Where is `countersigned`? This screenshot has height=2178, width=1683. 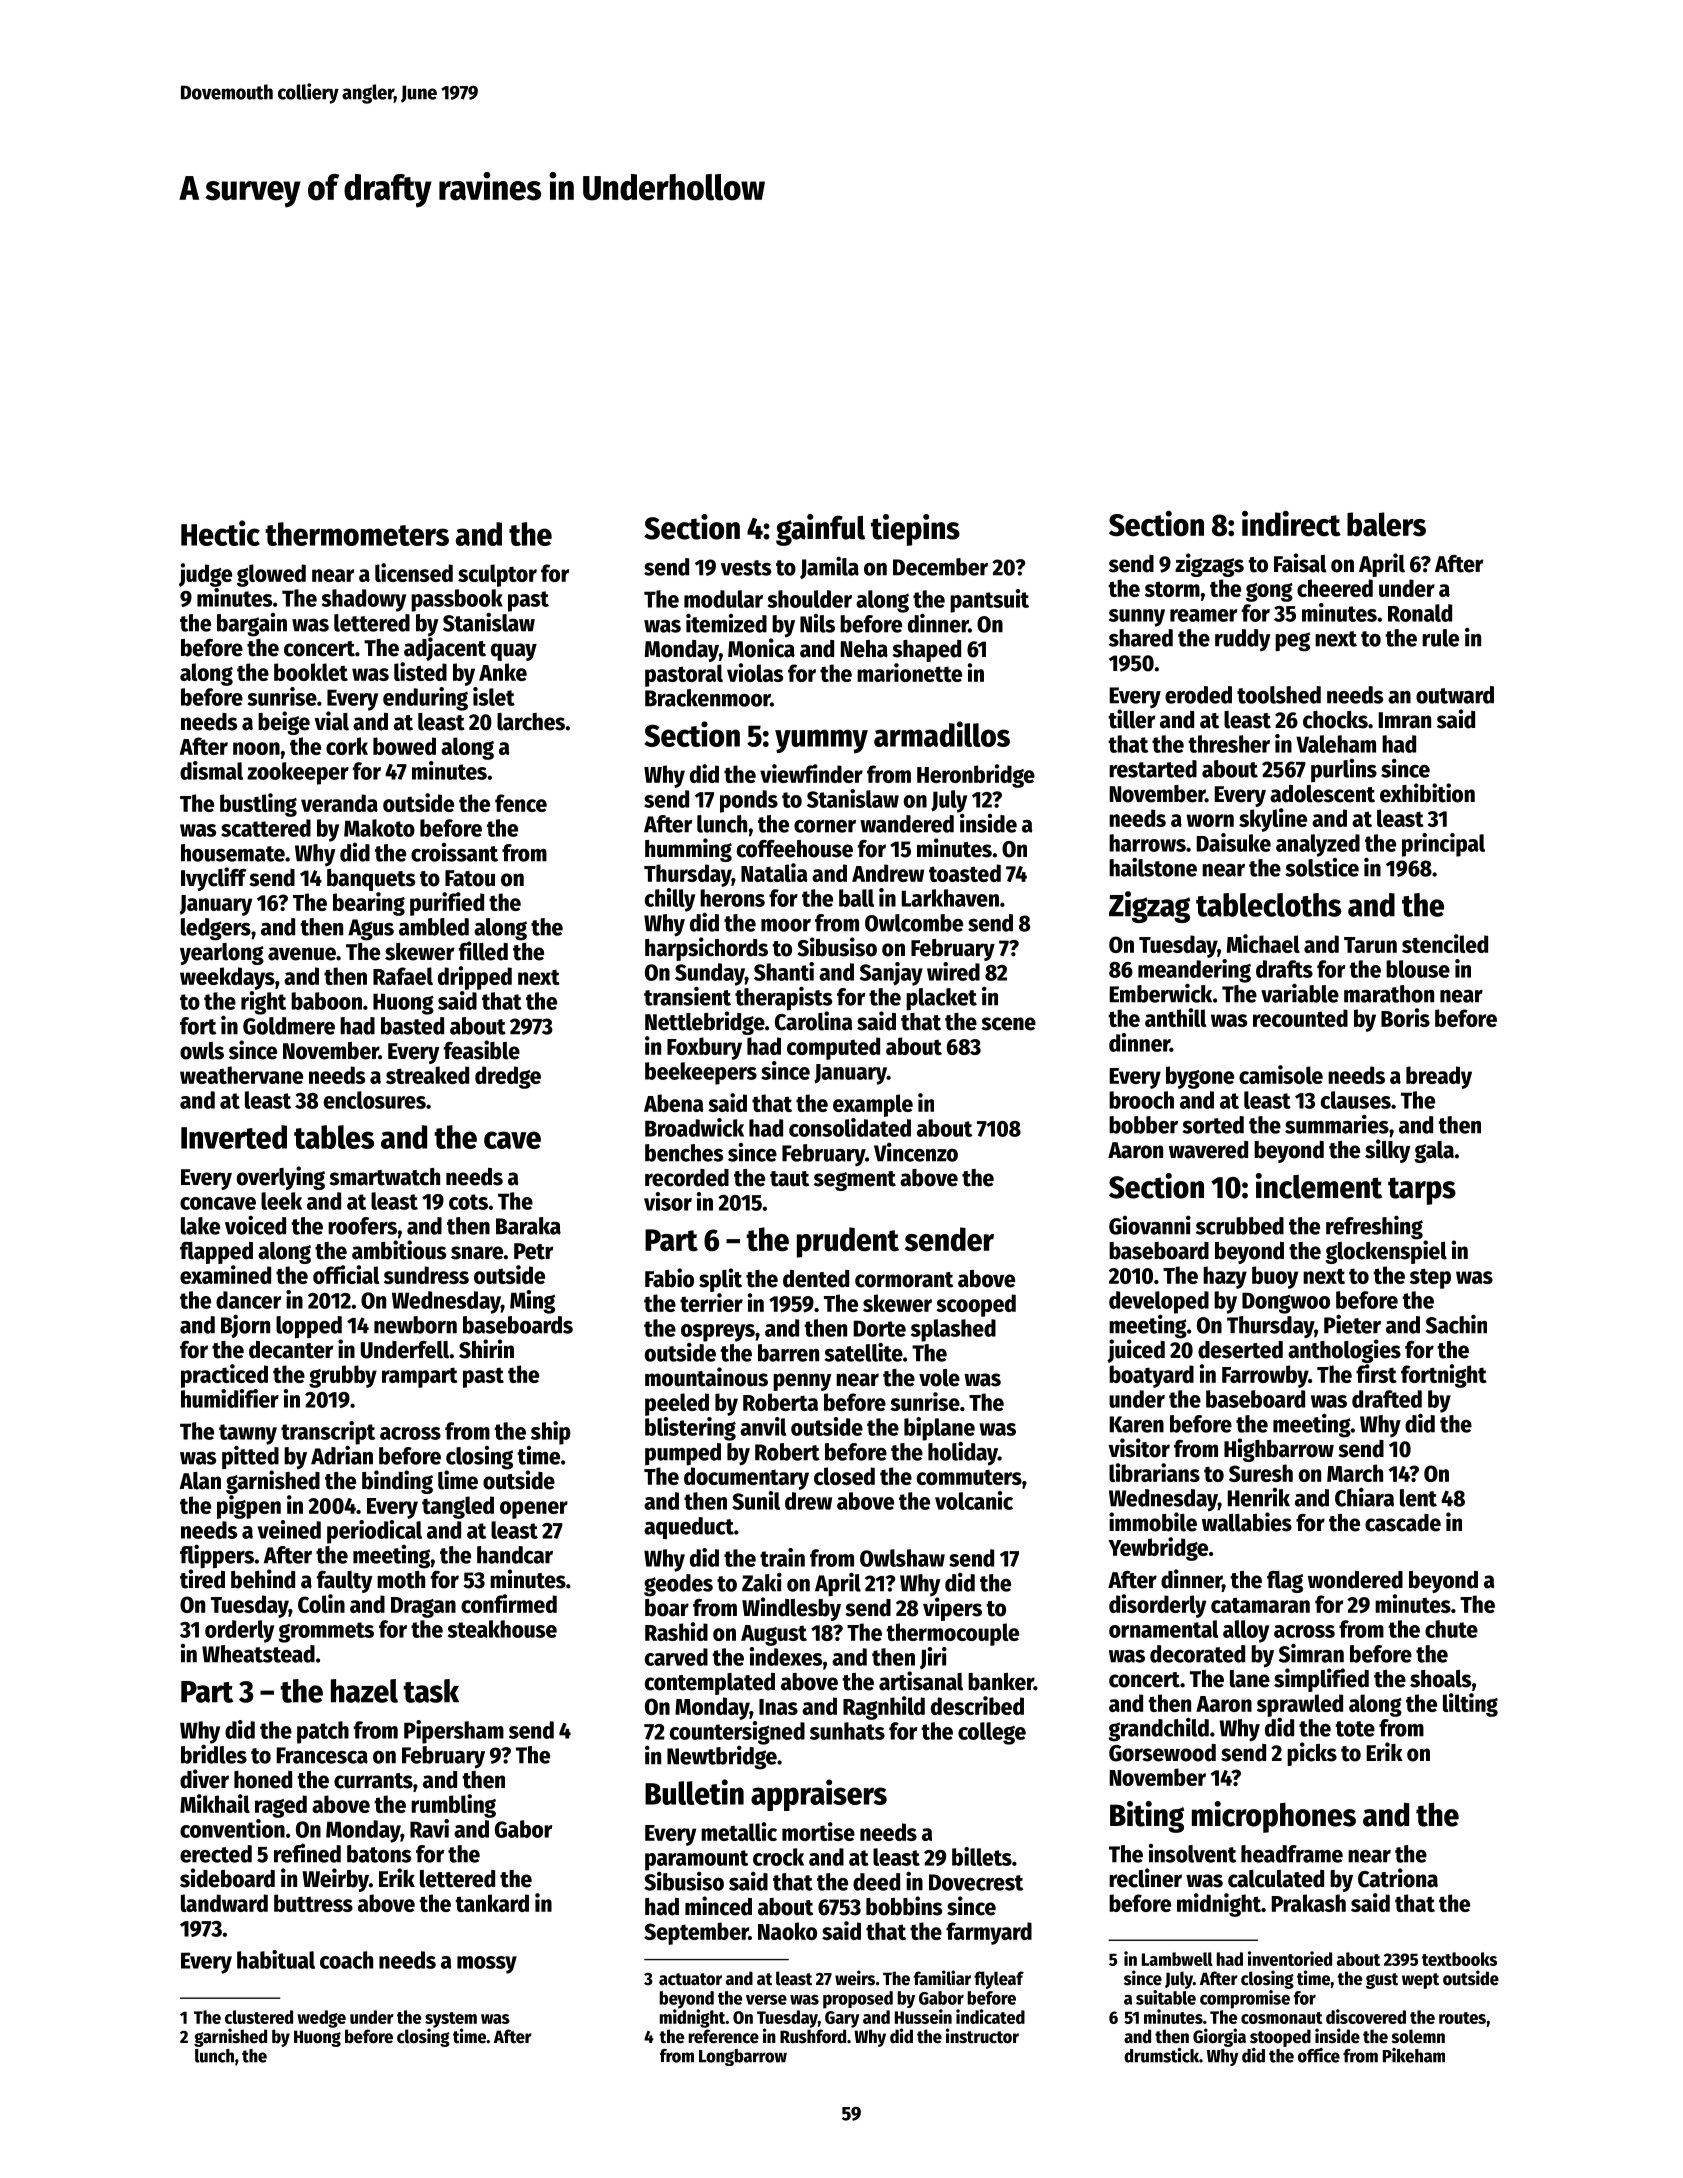 countersigned is located at coordinates (737, 1733).
